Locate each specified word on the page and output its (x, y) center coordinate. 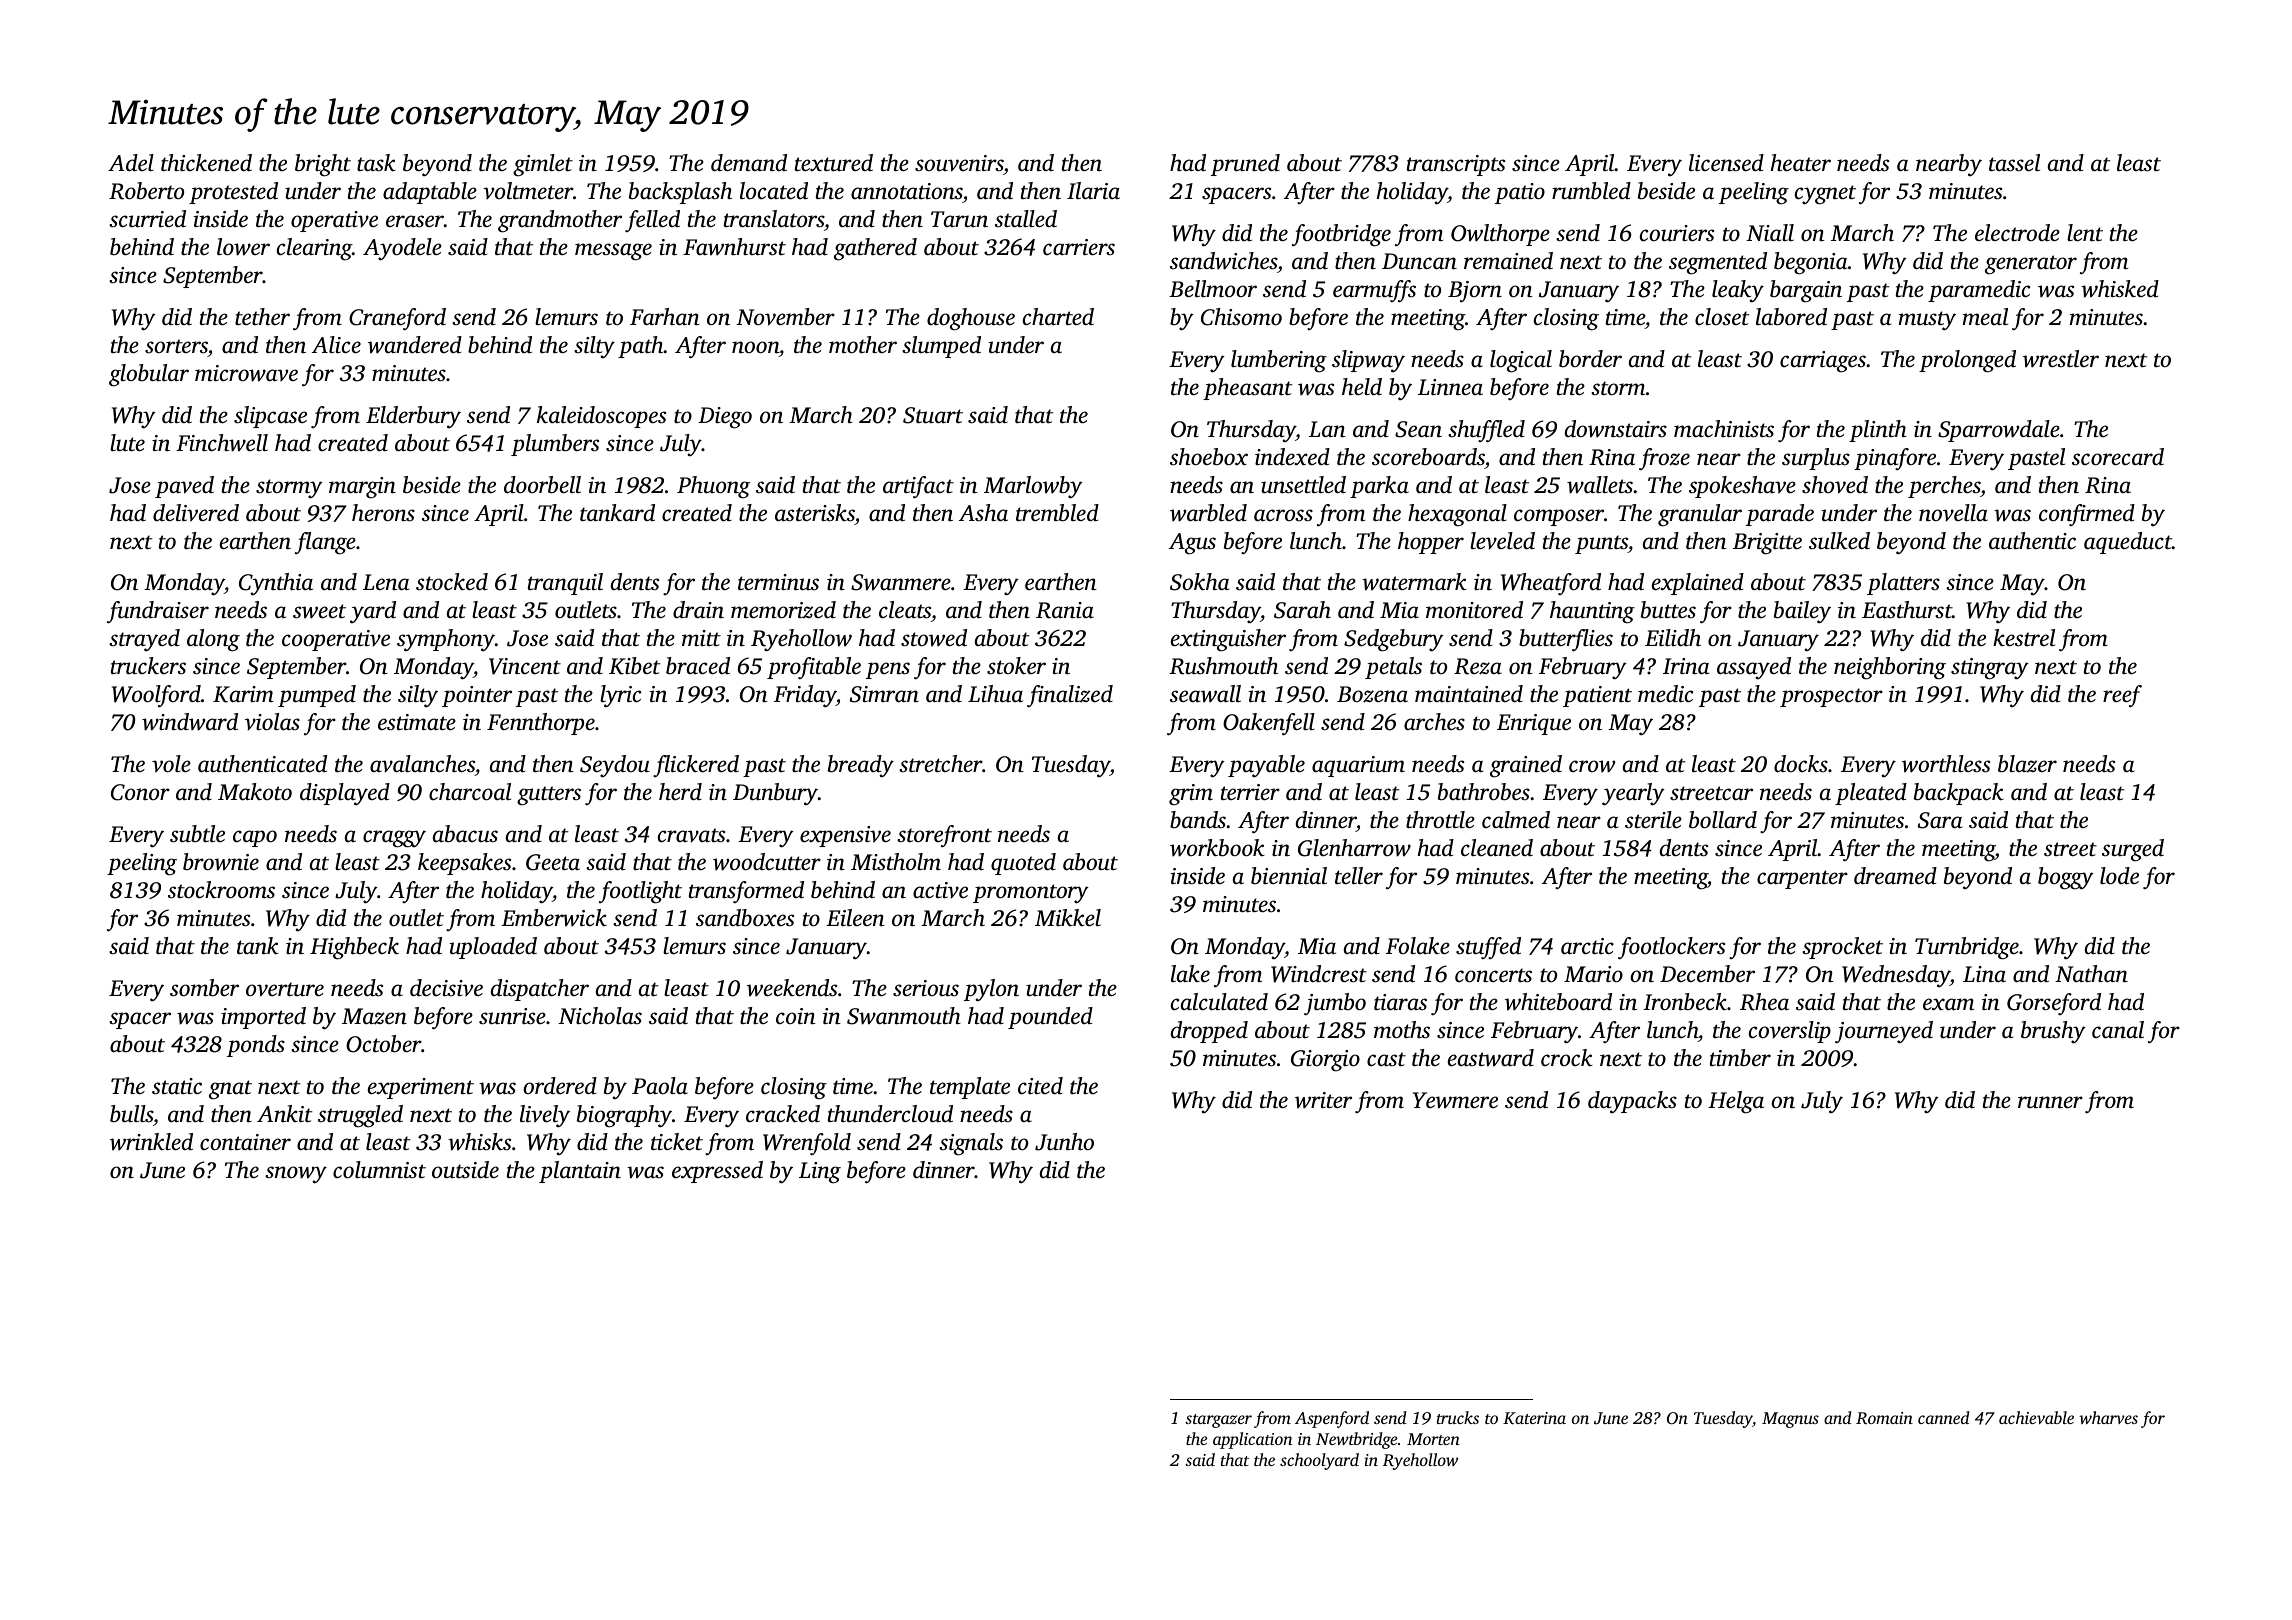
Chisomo (1241, 317)
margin (362, 488)
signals (971, 1144)
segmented (1718, 263)
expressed (717, 1172)
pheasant (1247, 389)
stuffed (1488, 948)
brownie (221, 862)
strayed (144, 640)
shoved (1835, 485)
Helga (1736, 1102)
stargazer (1218, 1421)
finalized (1070, 696)
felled (652, 221)
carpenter (1802, 879)
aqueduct (2128, 543)
